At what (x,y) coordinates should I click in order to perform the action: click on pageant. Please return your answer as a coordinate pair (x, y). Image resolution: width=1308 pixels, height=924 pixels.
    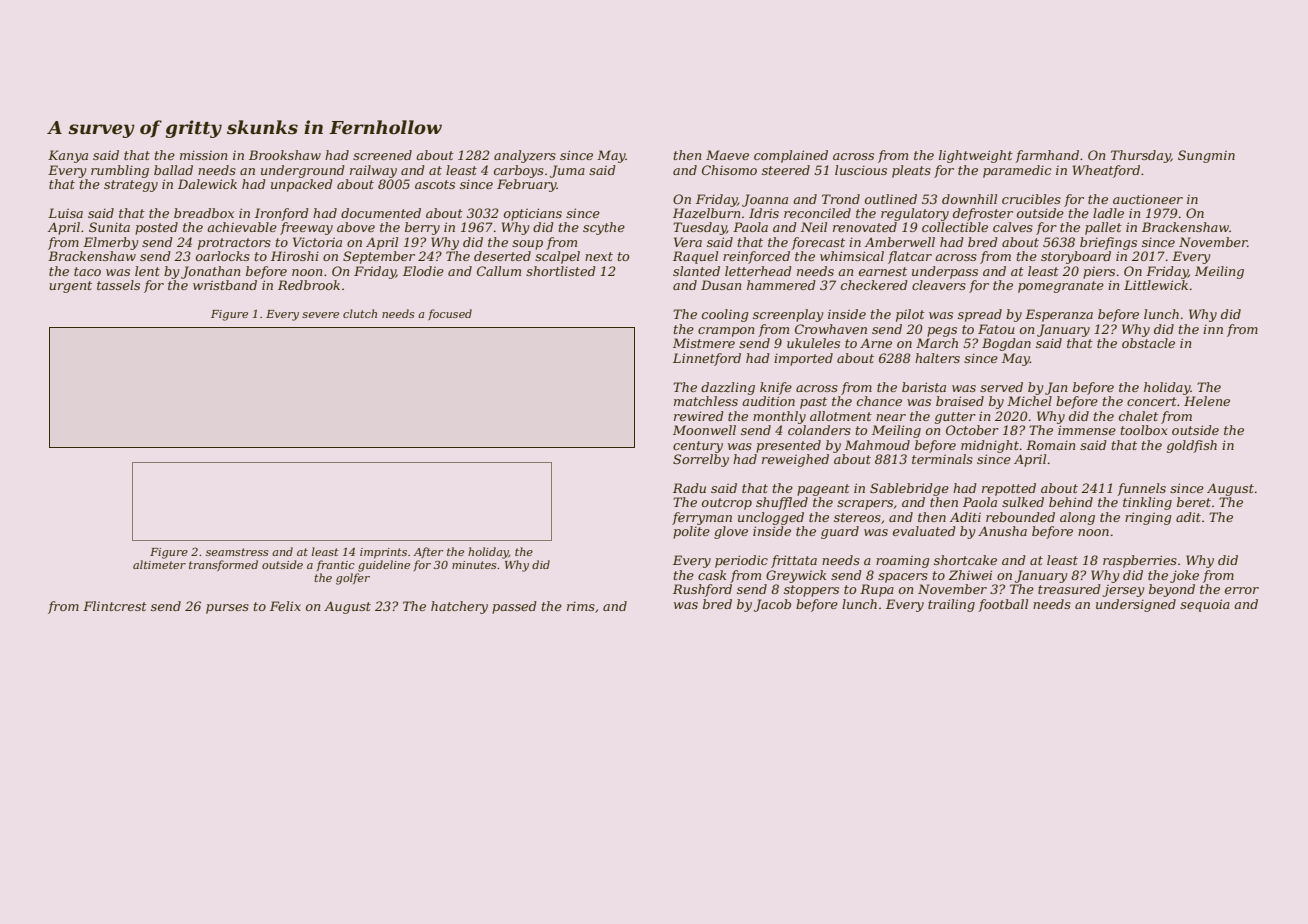
    Looking at the image, I should click on (823, 490).
